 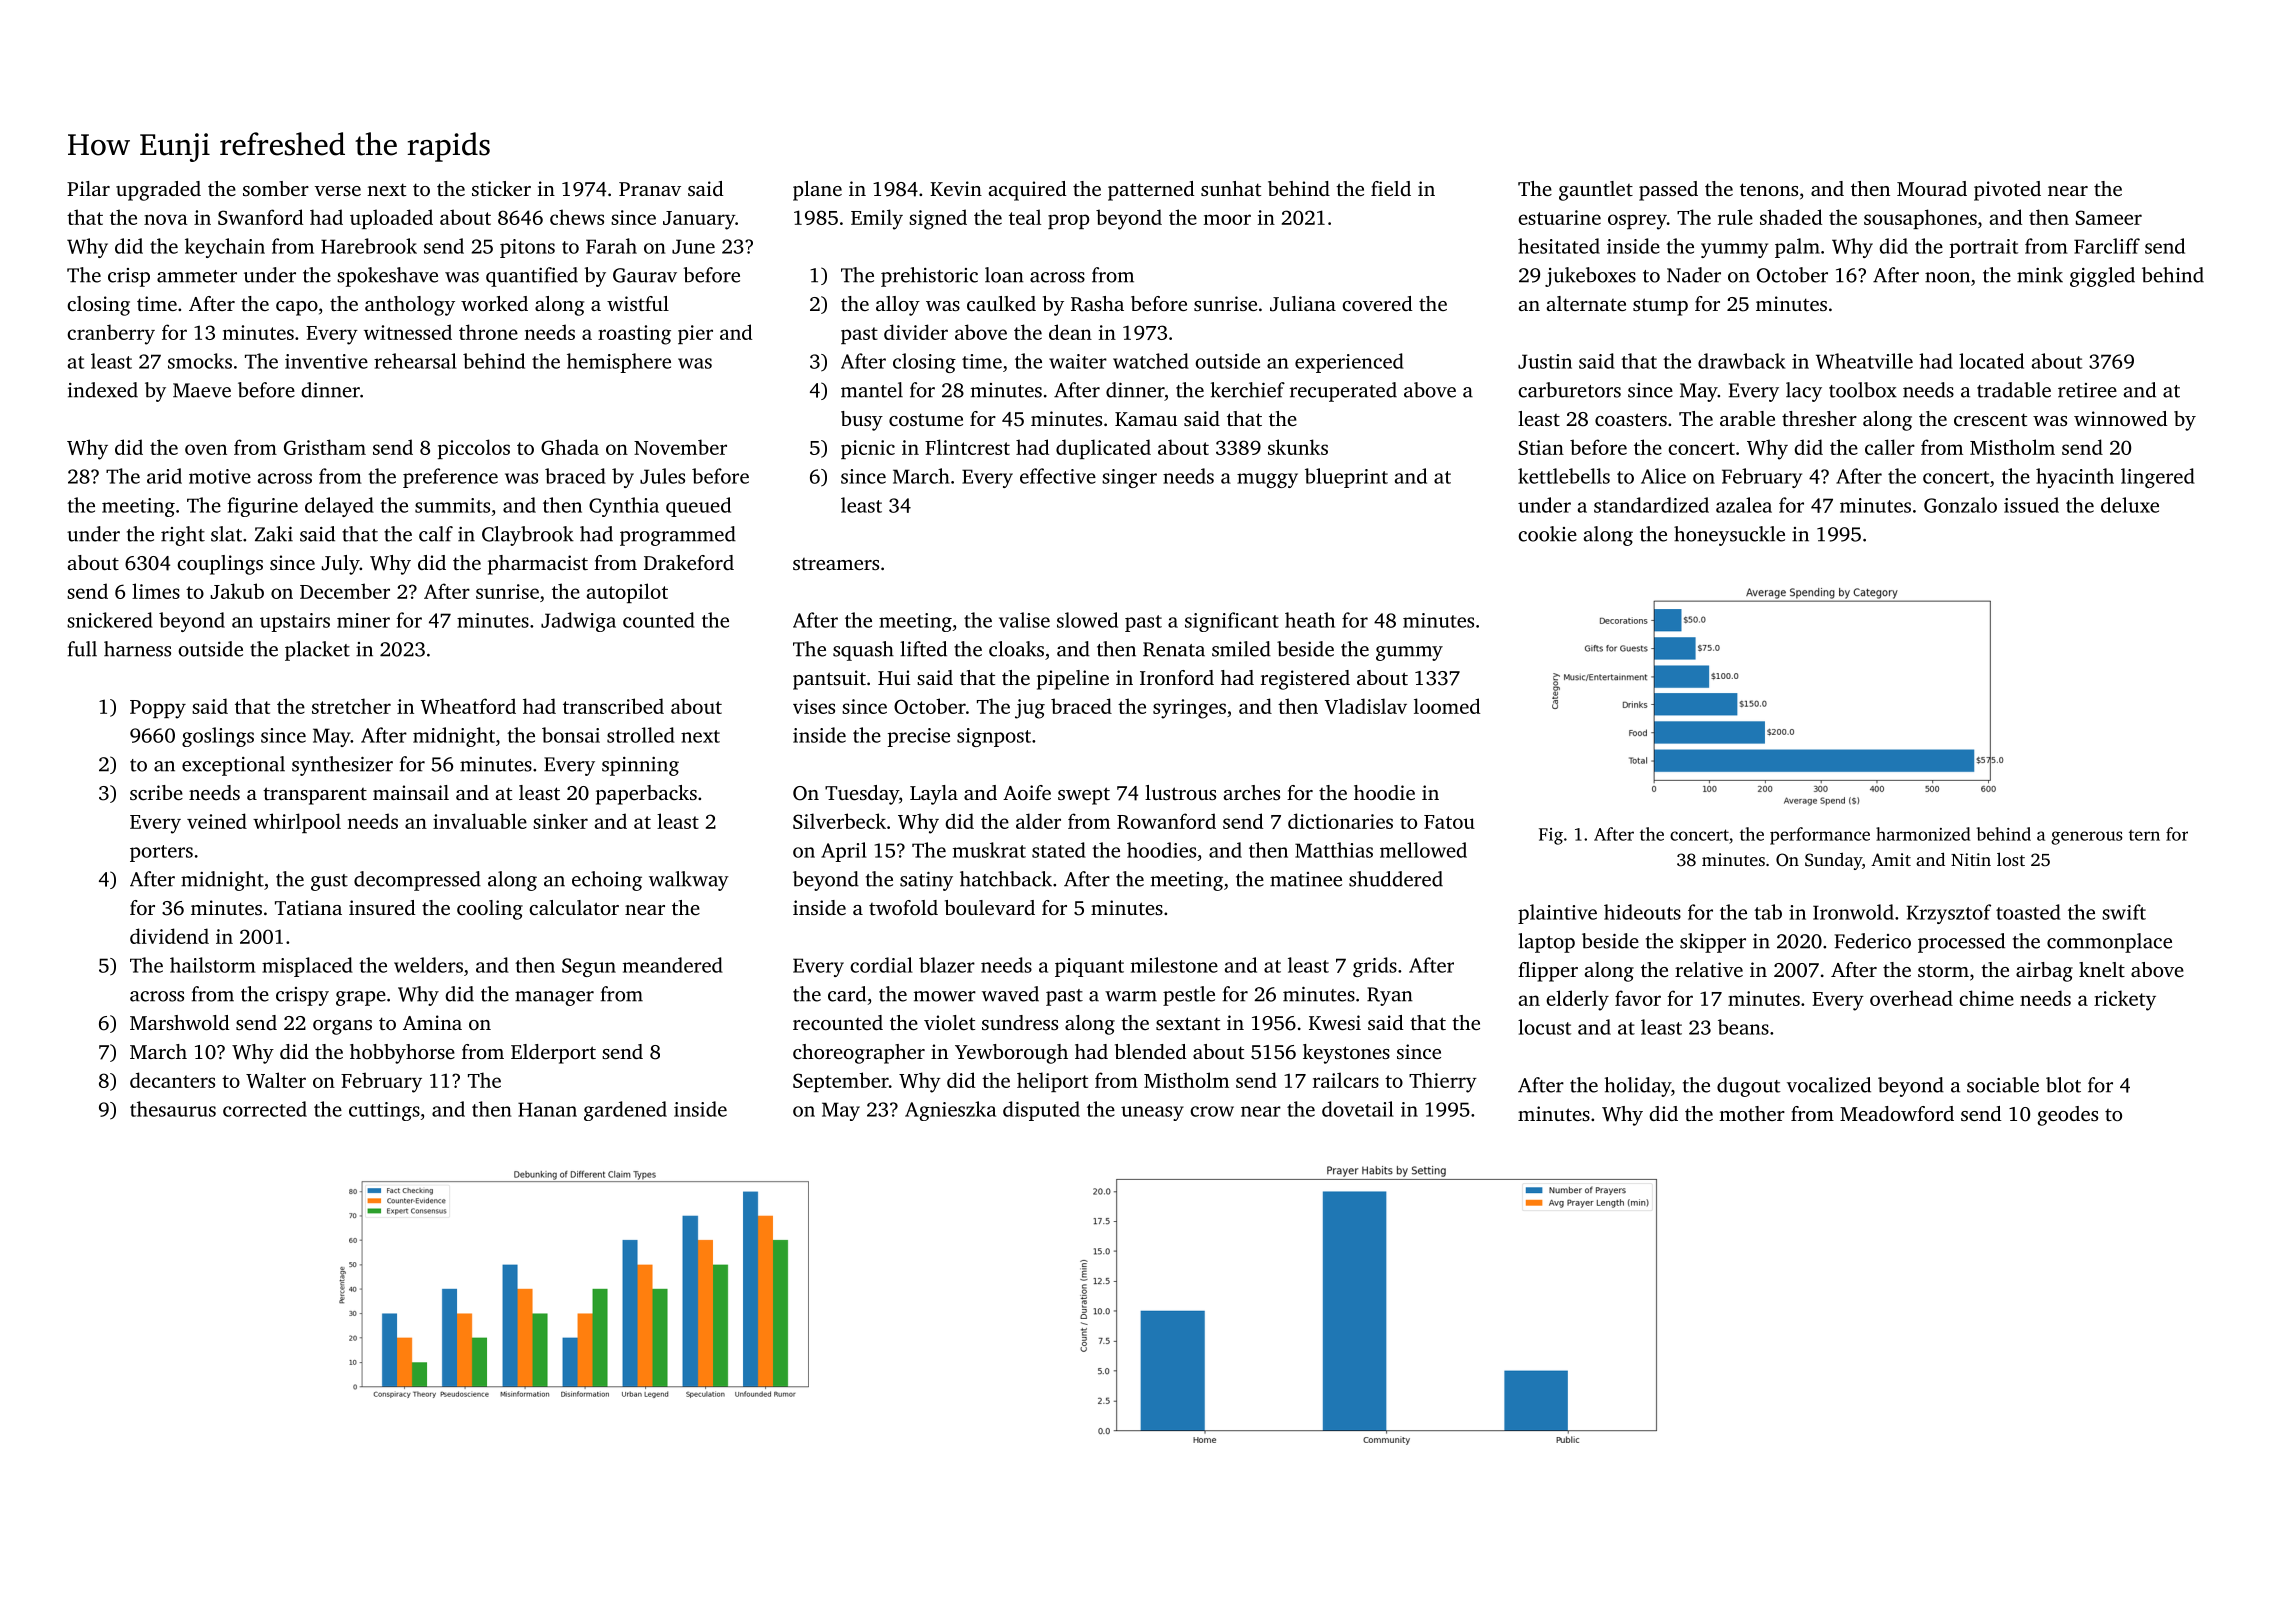 What do you see at coordinates (384, 1111) in the image?
I see `cuttings` at bounding box center [384, 1111].
